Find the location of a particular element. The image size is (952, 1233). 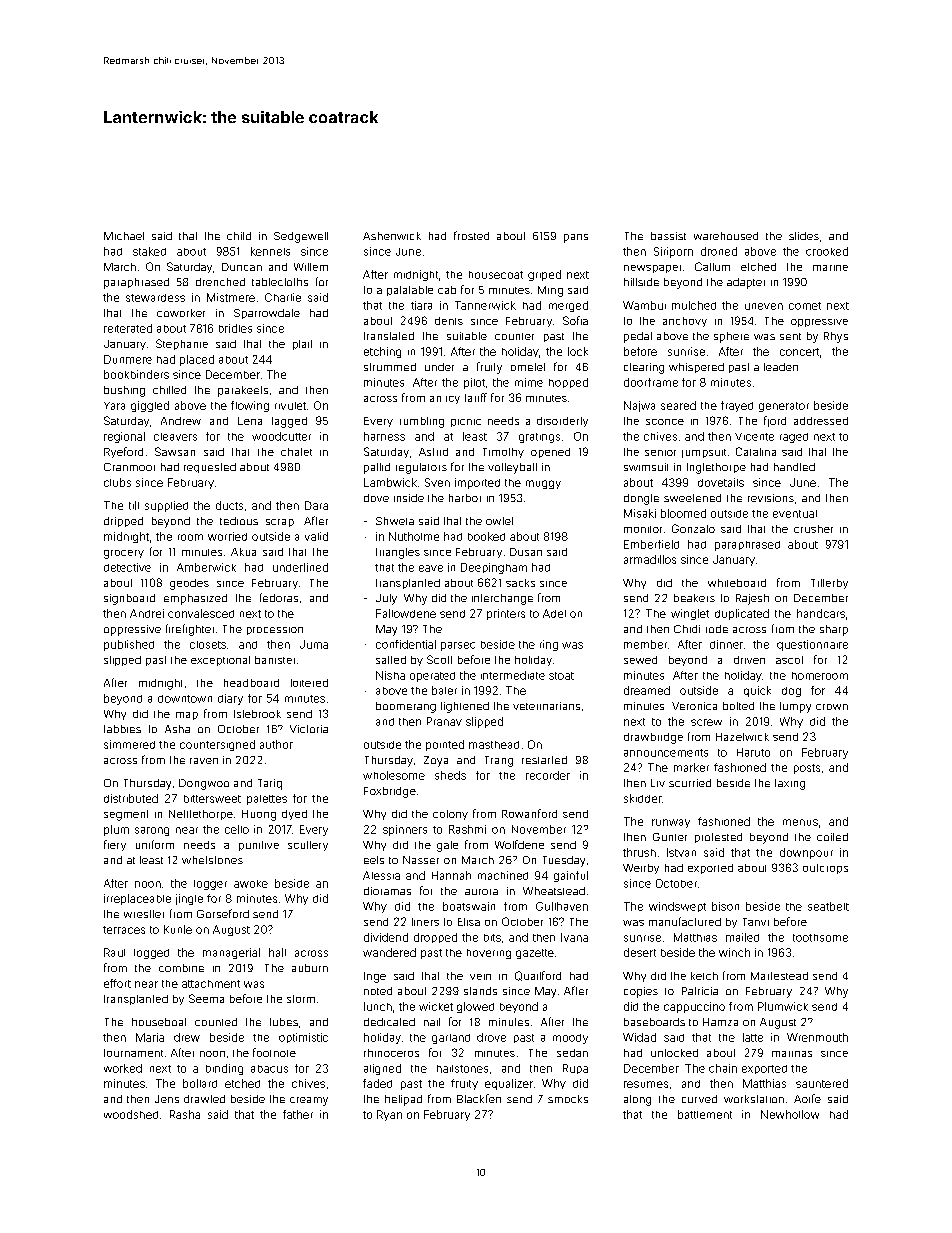

member is located at coordinates (645, 644).
